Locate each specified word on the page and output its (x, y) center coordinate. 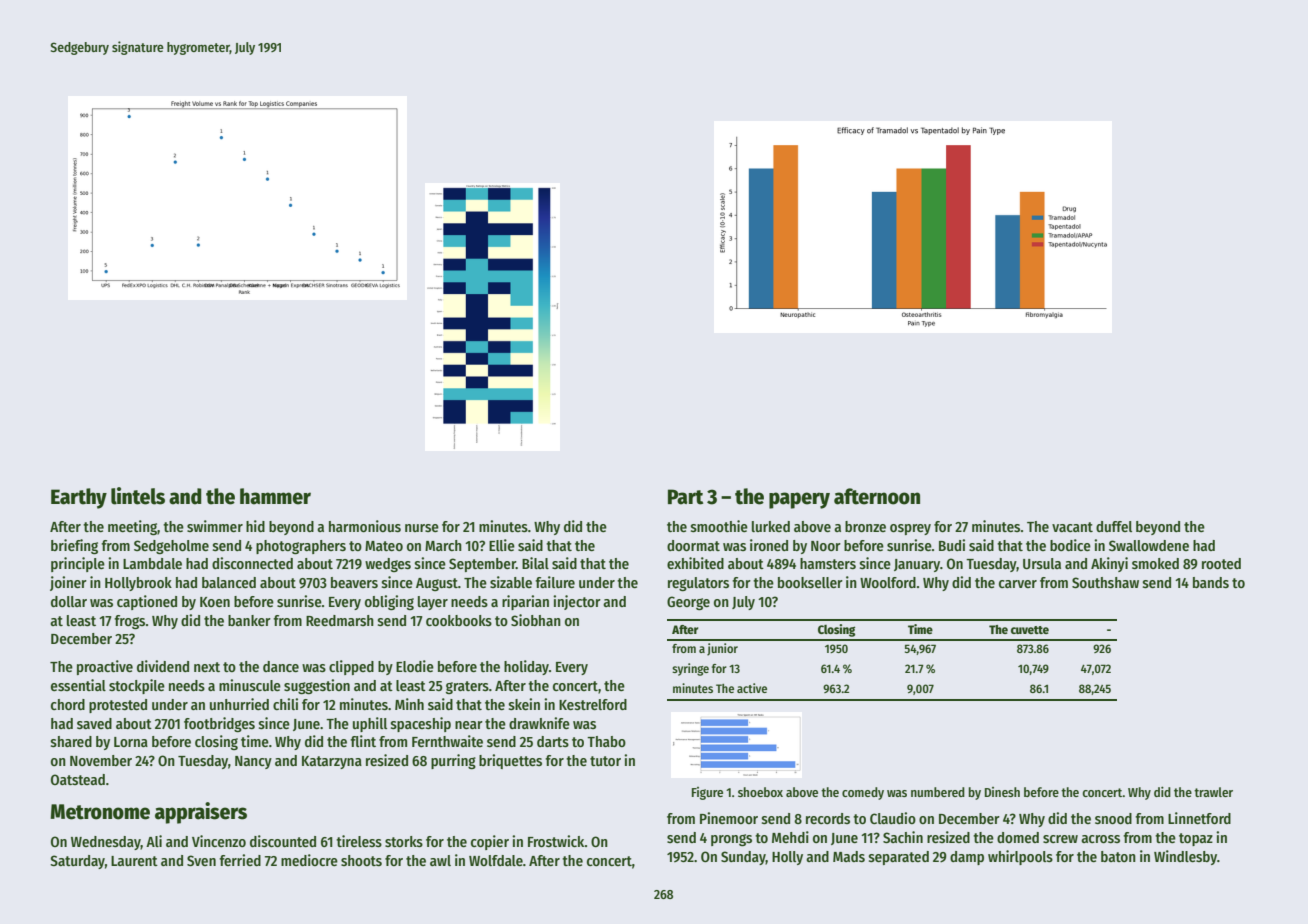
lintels (138, 496)
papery (799, 500)
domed (1018, 837)
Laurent (134, 861)
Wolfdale (496, 860)
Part (685, 497)
